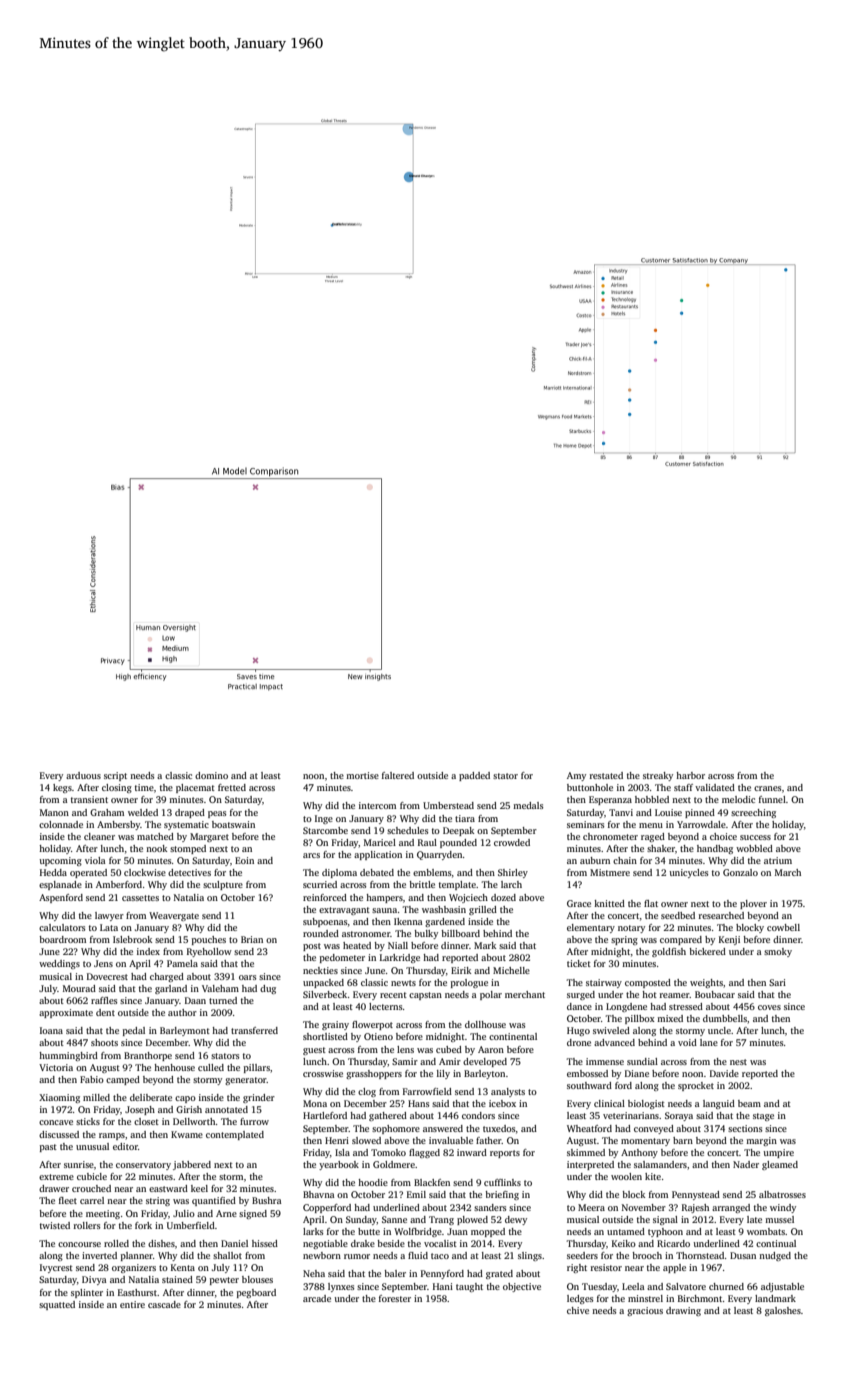 This image has height=1400, width=849. What do you see at coordinates (604, 983) in the image?
I see `stairway` at bounding box center [604, 983].
